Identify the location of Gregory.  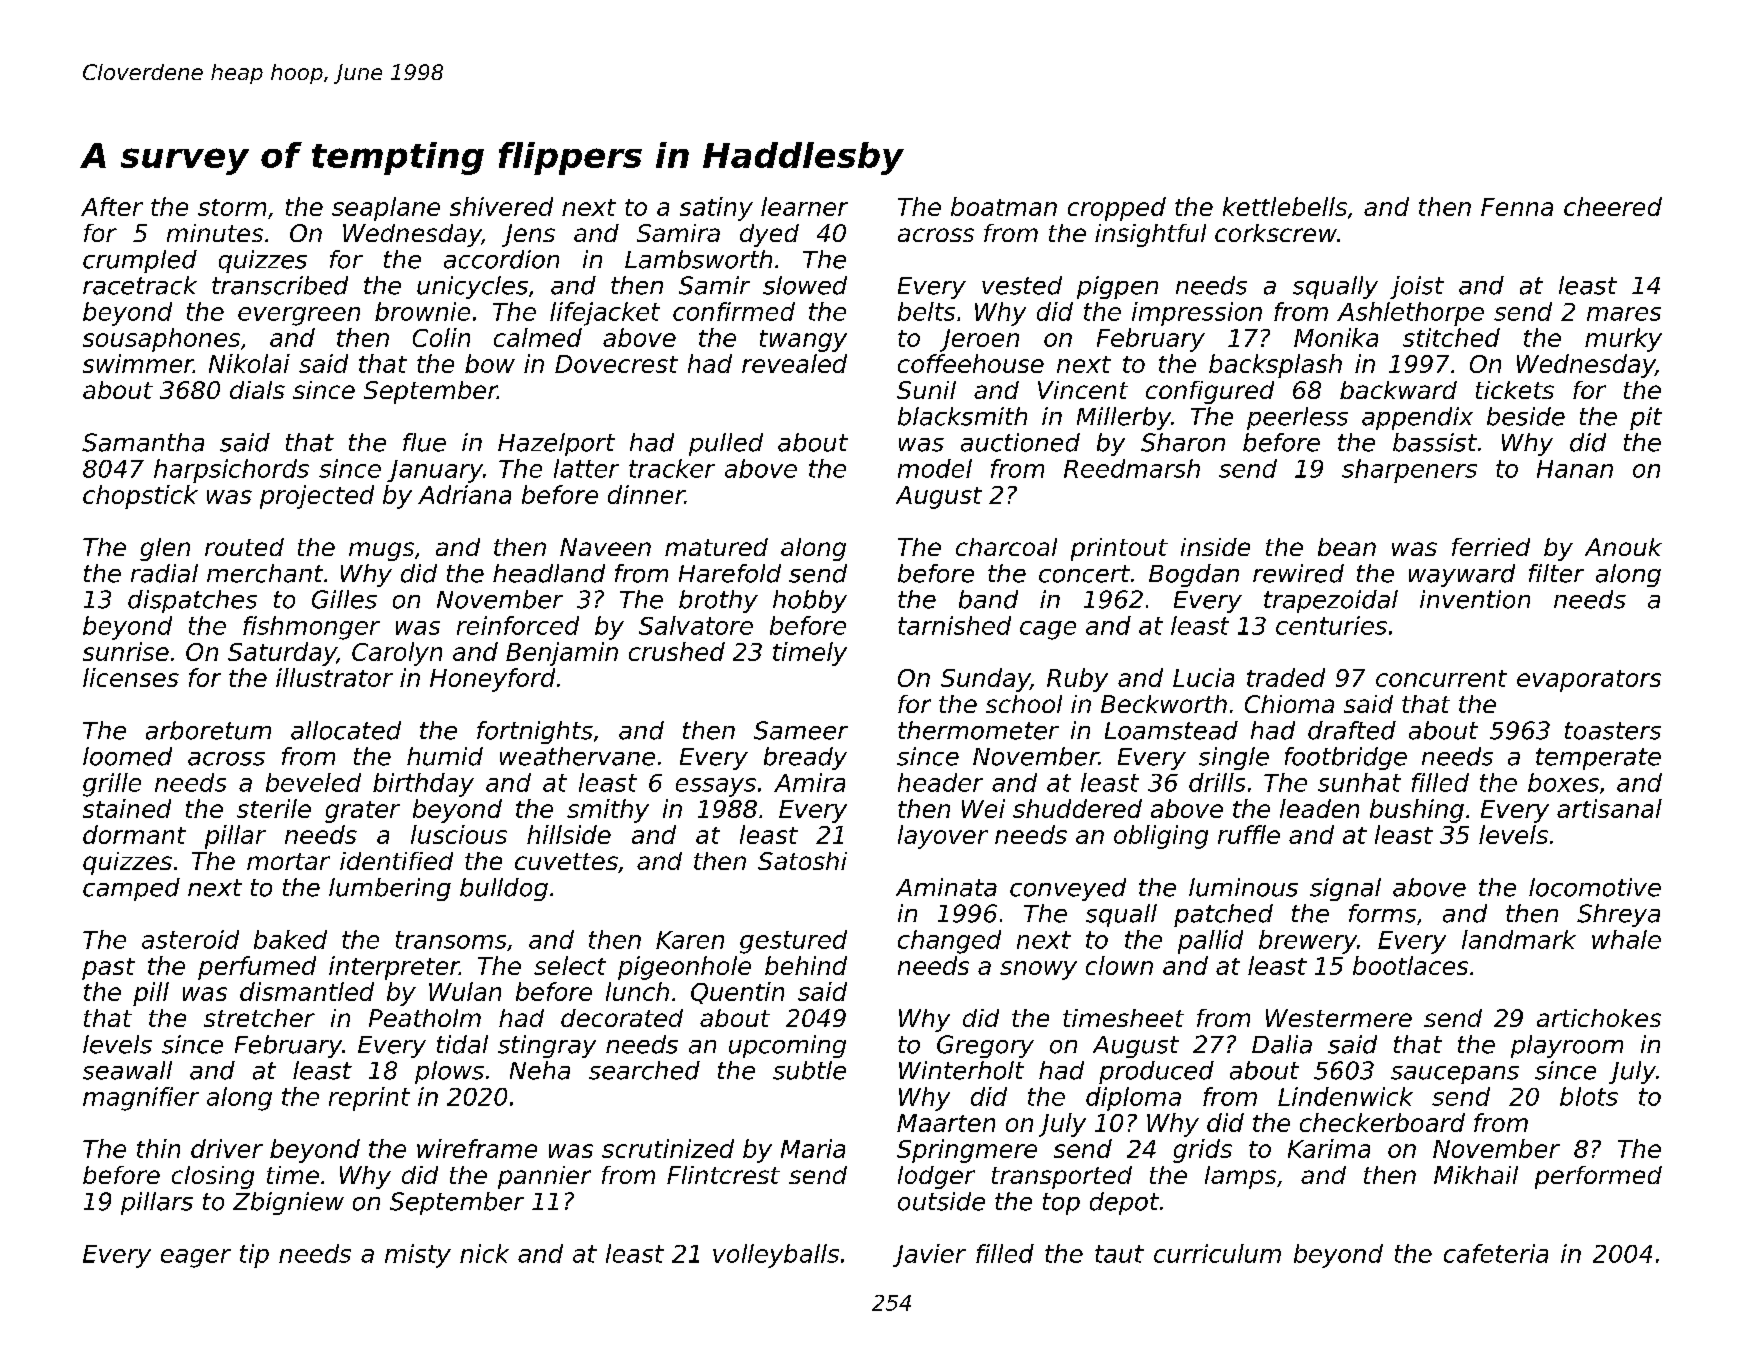
(985, 1046).
